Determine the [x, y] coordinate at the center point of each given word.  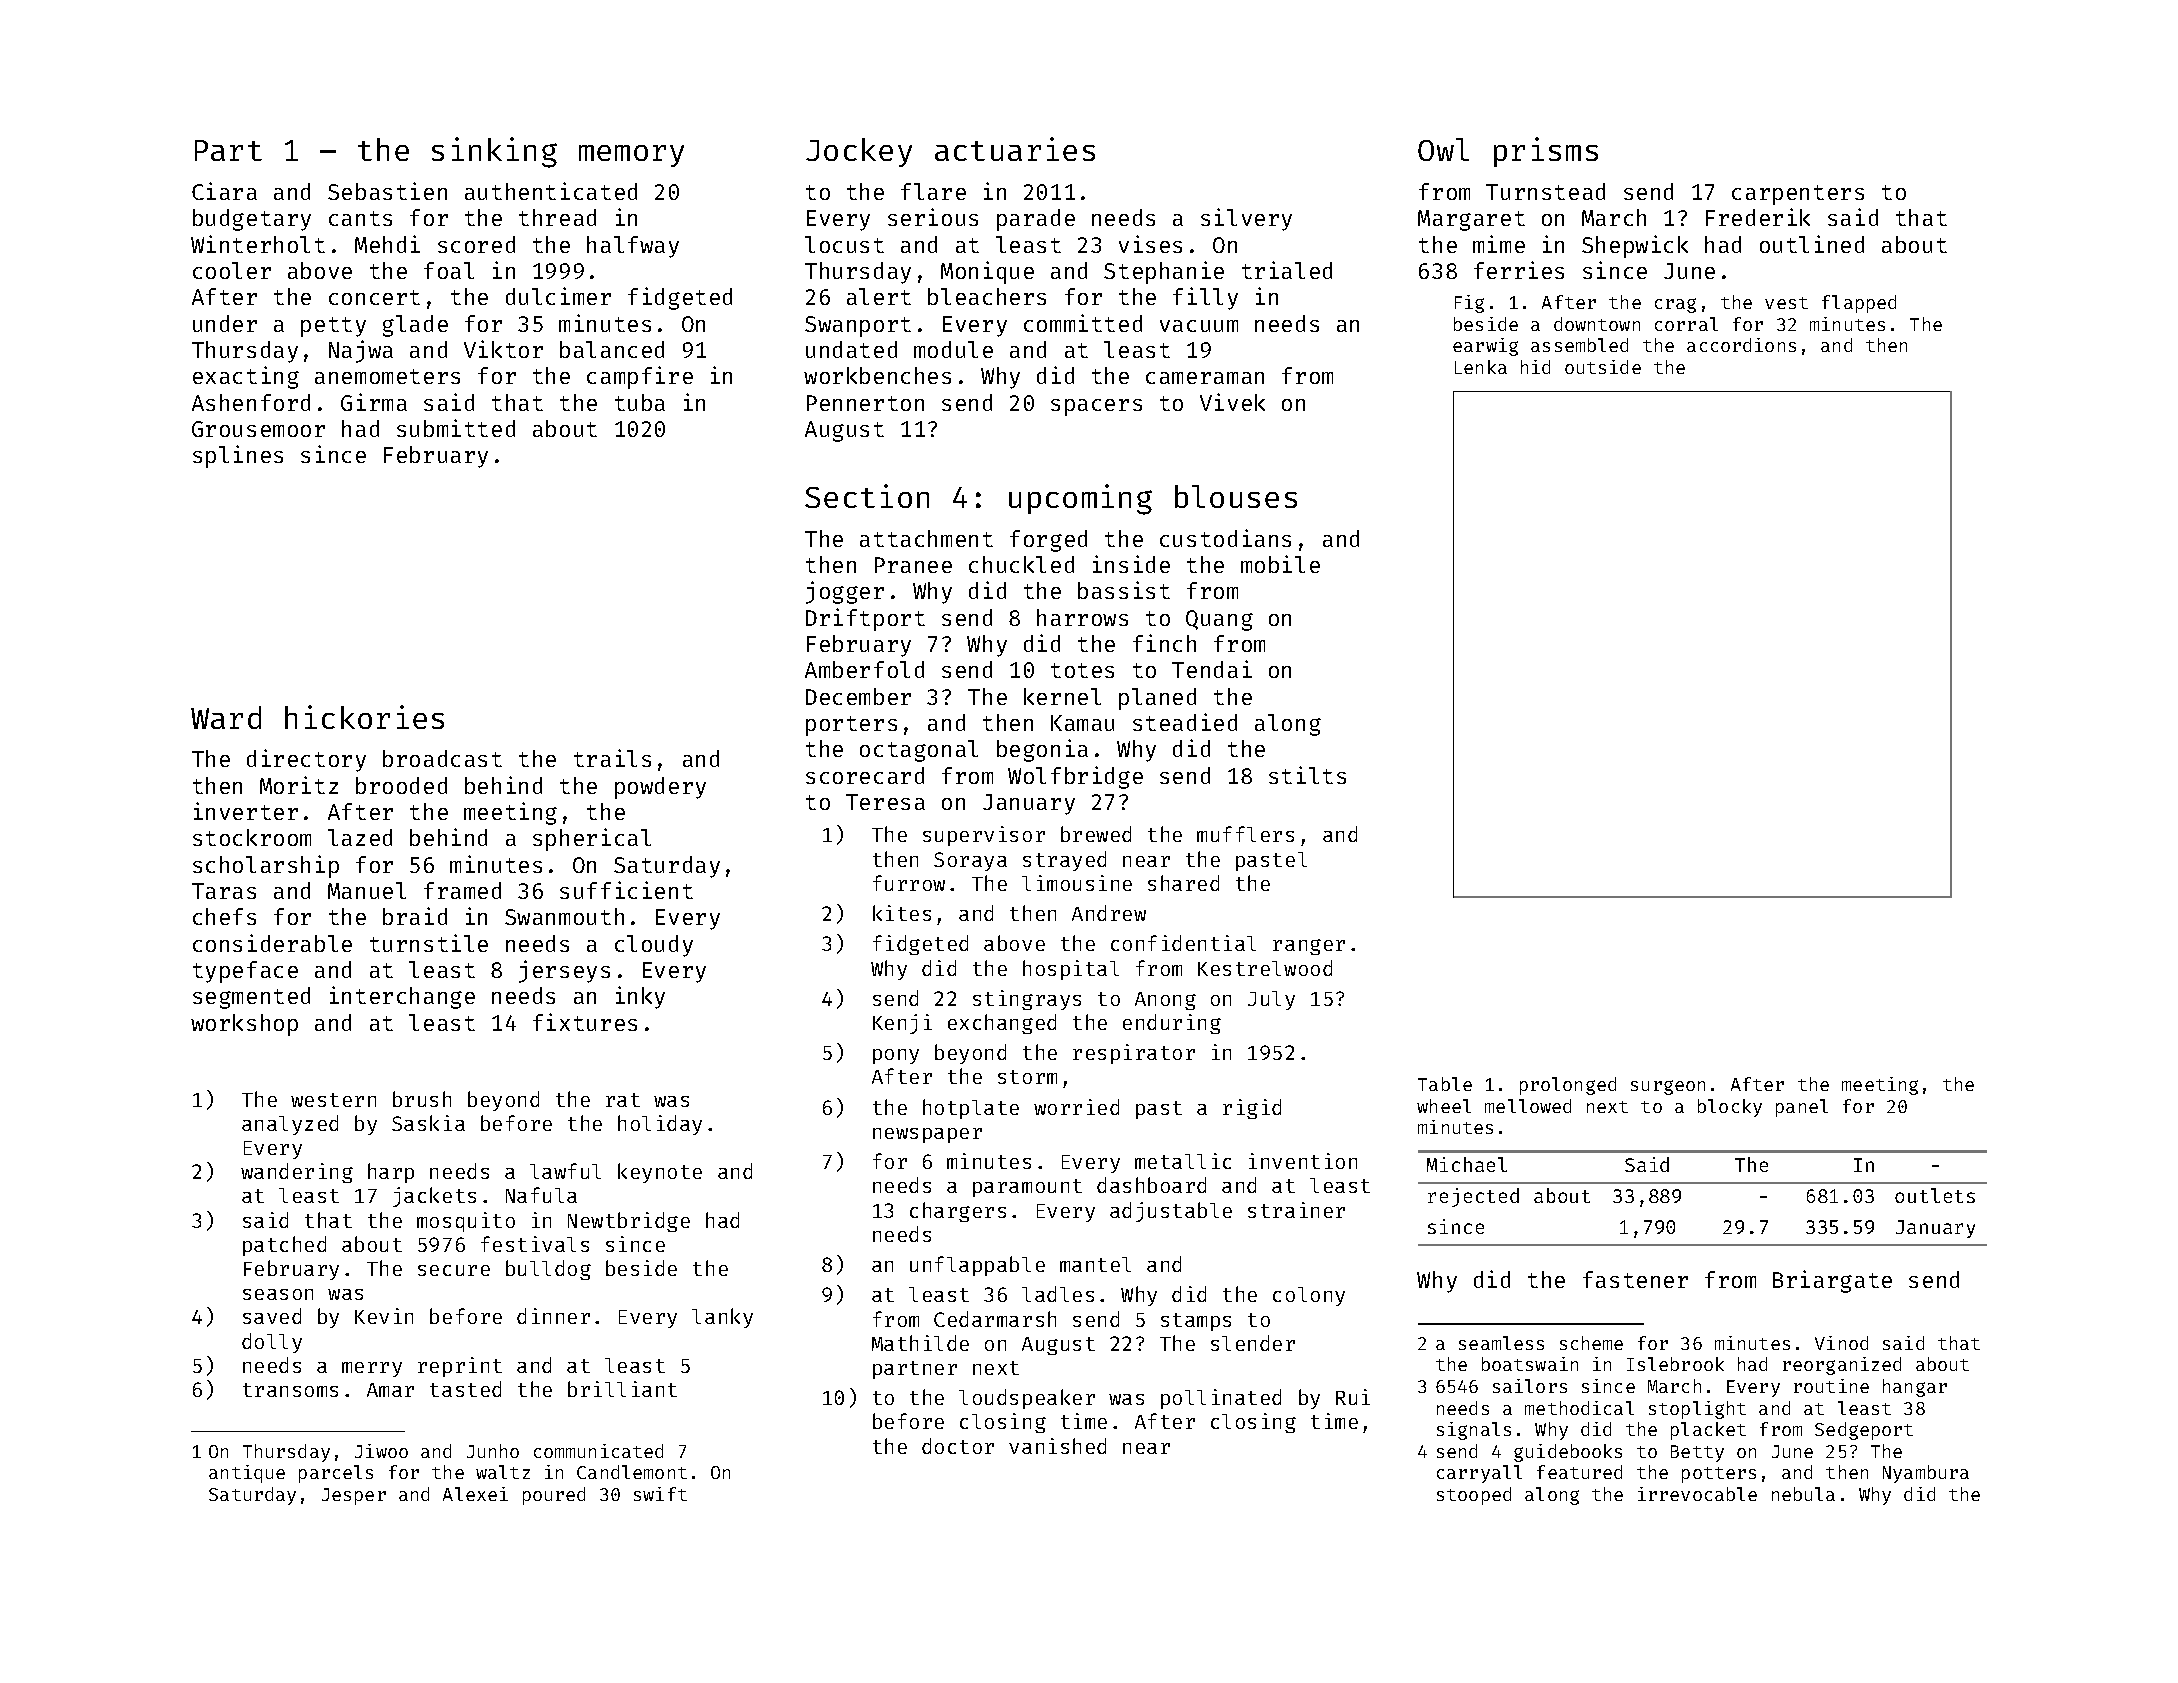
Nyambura [1926, 1474]
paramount [1027, 1188]
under [225, 323]
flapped [1859, 304]
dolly [272, 1343]
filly [1205, 298]
